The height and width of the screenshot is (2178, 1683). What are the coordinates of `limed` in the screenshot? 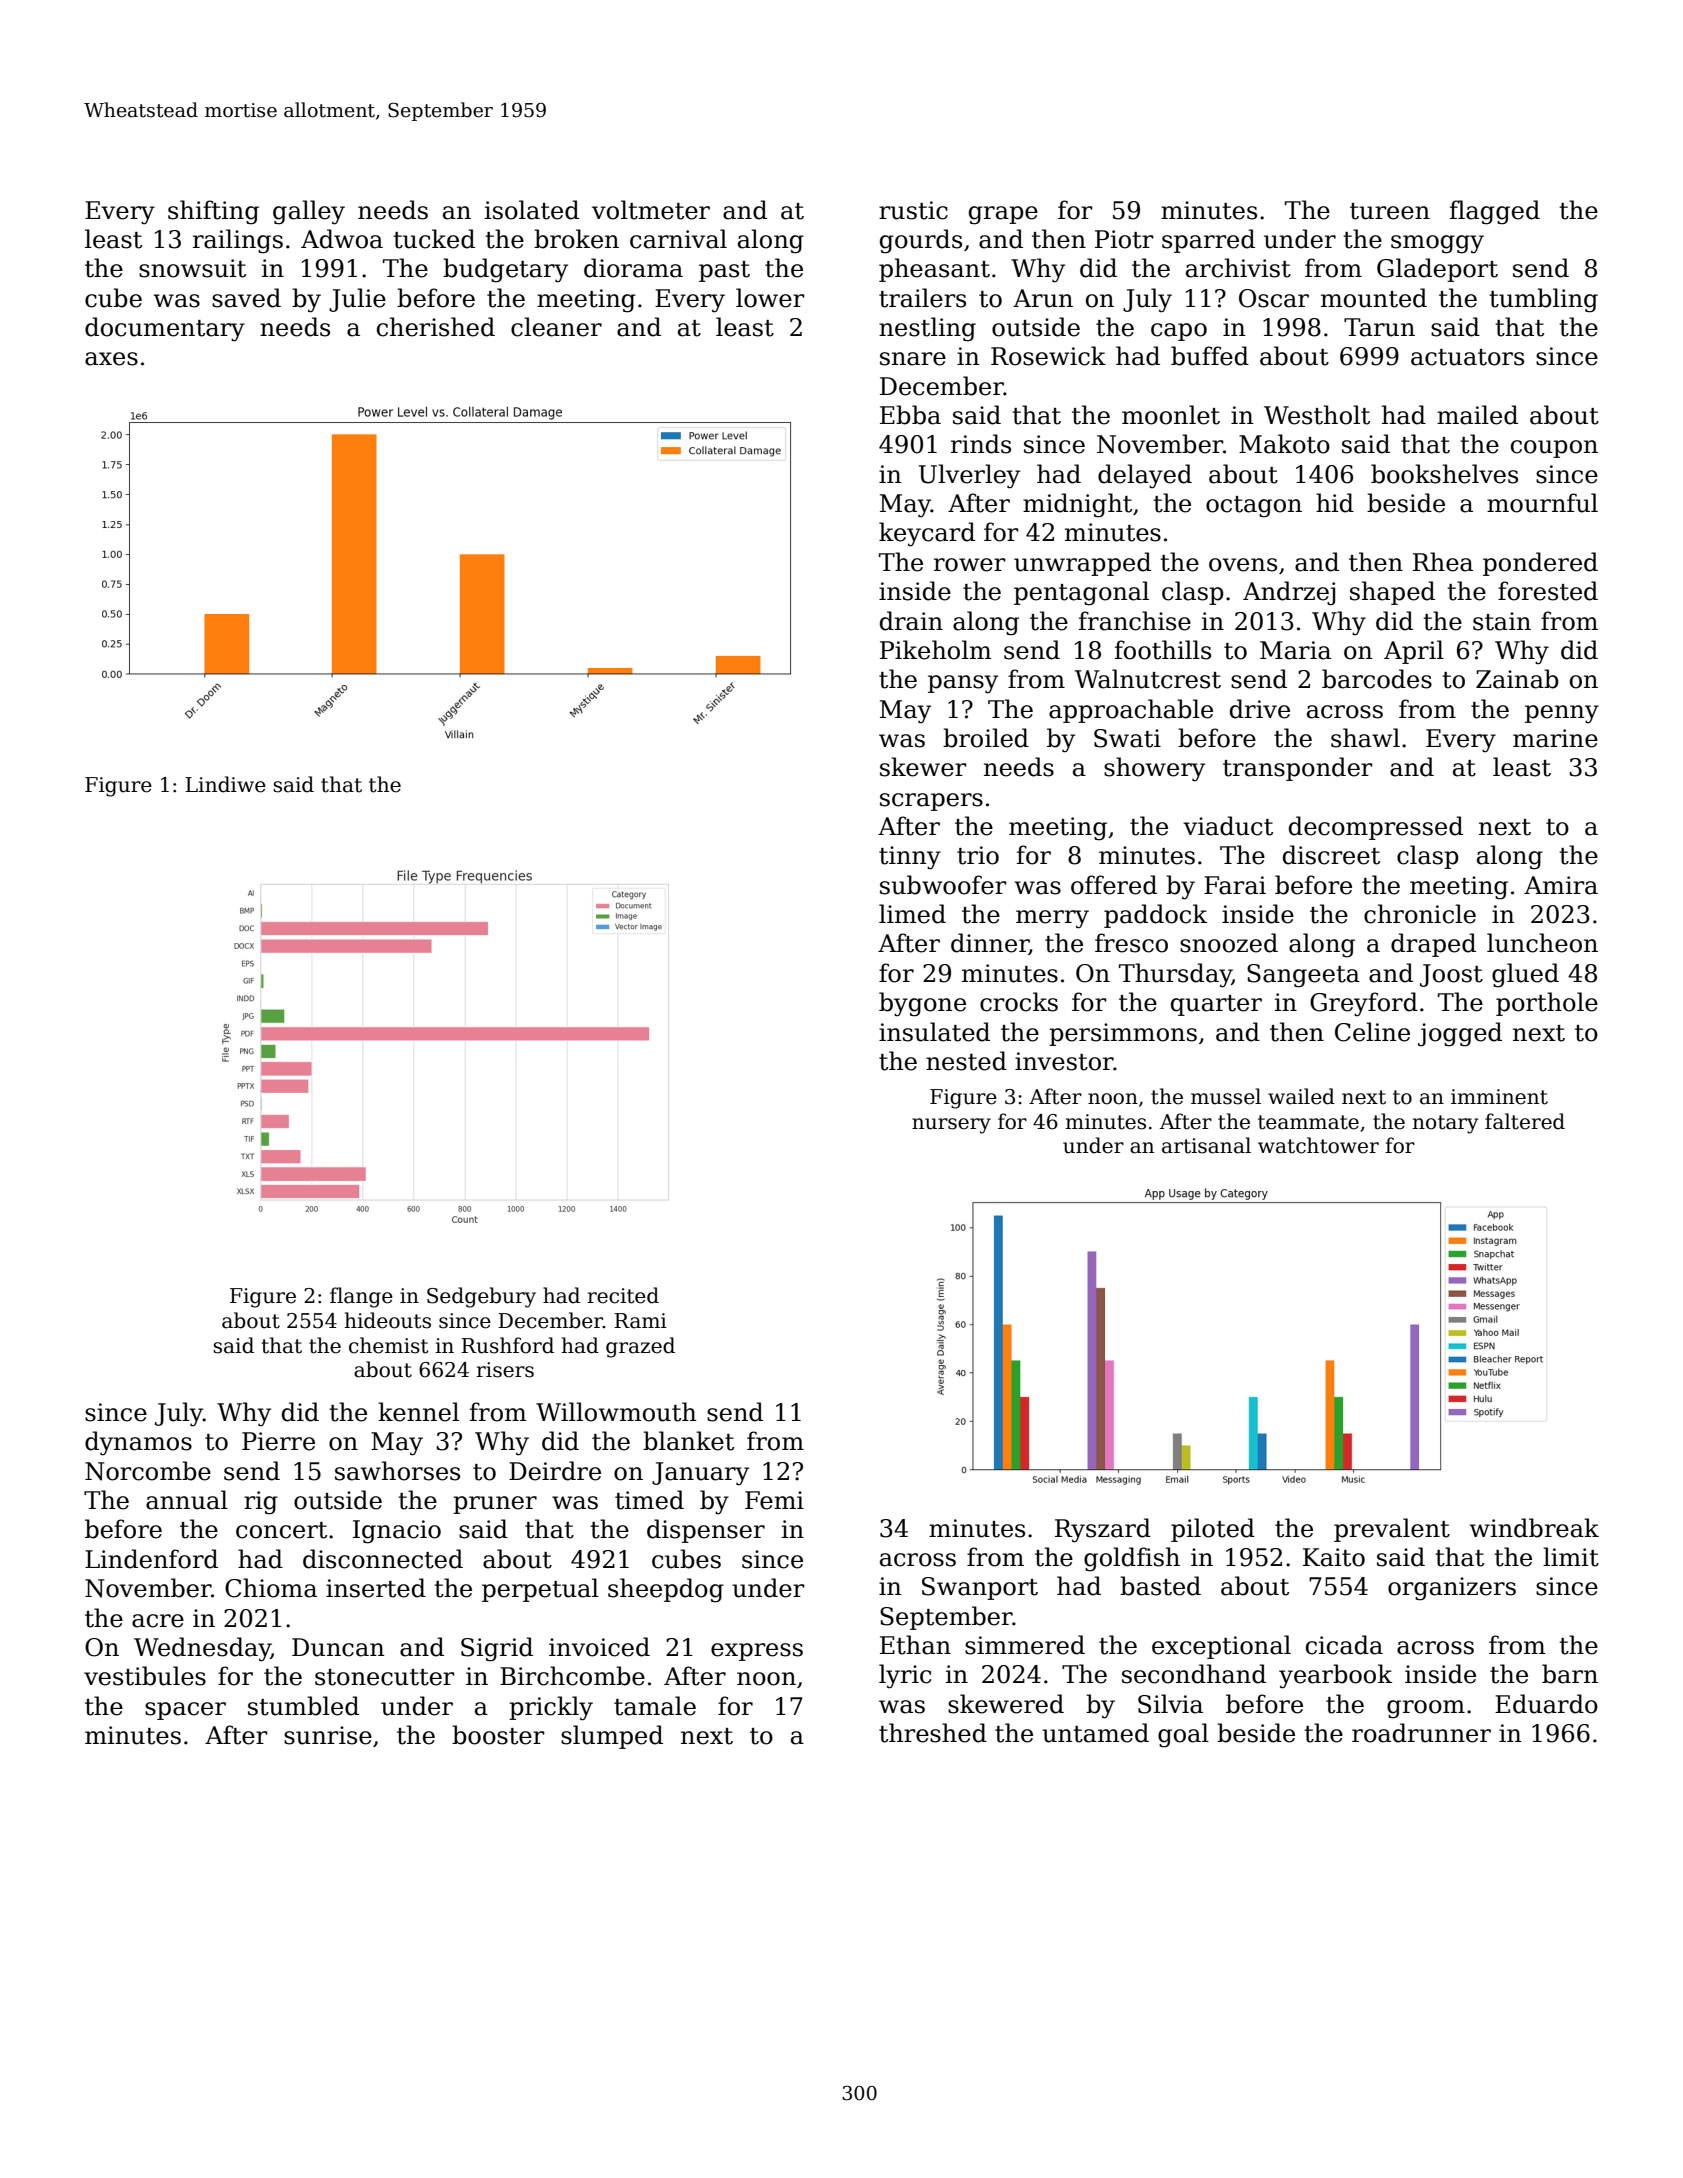 It's located at (912, 914).
